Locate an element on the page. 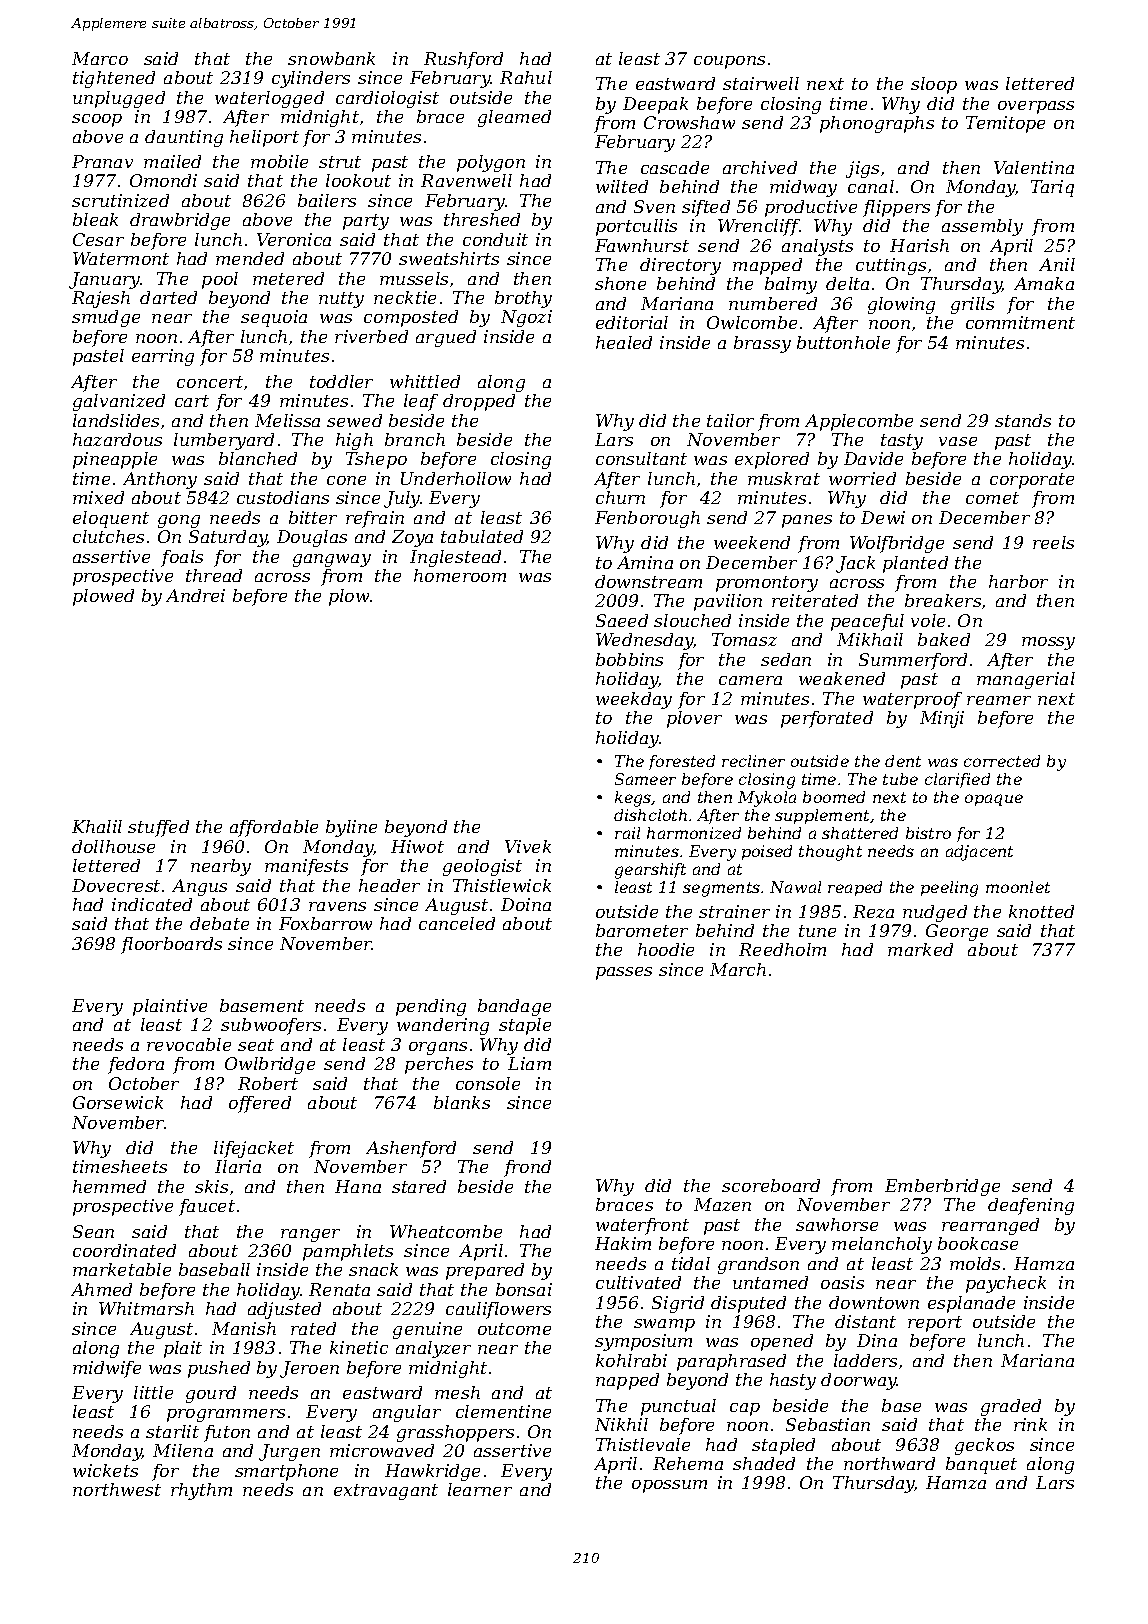 The height and width of the page is (1624, 1148). moonlet is located at coordinates (1018, 887).
